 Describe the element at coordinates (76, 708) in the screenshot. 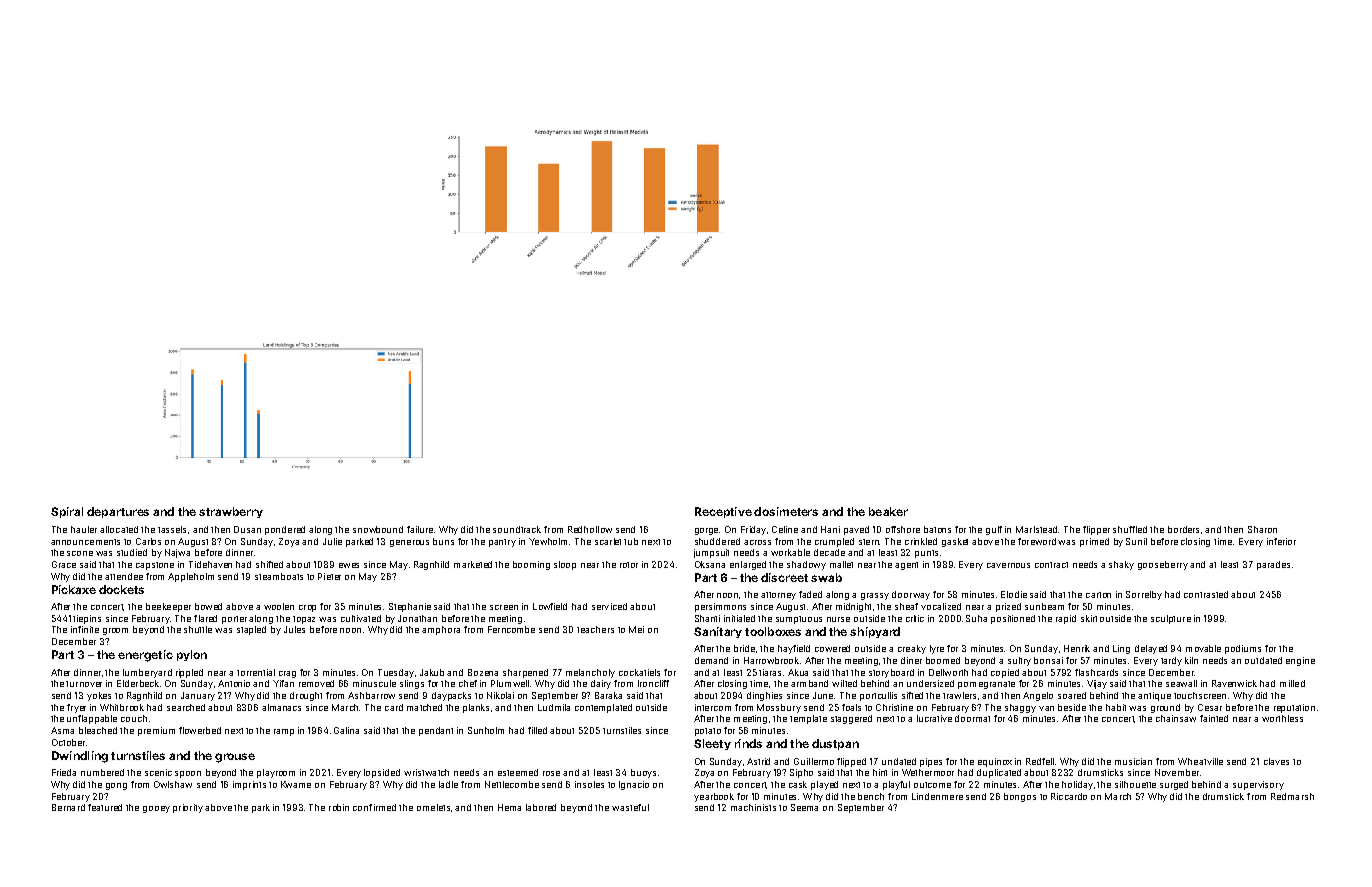

I see `fryer` at that location.
